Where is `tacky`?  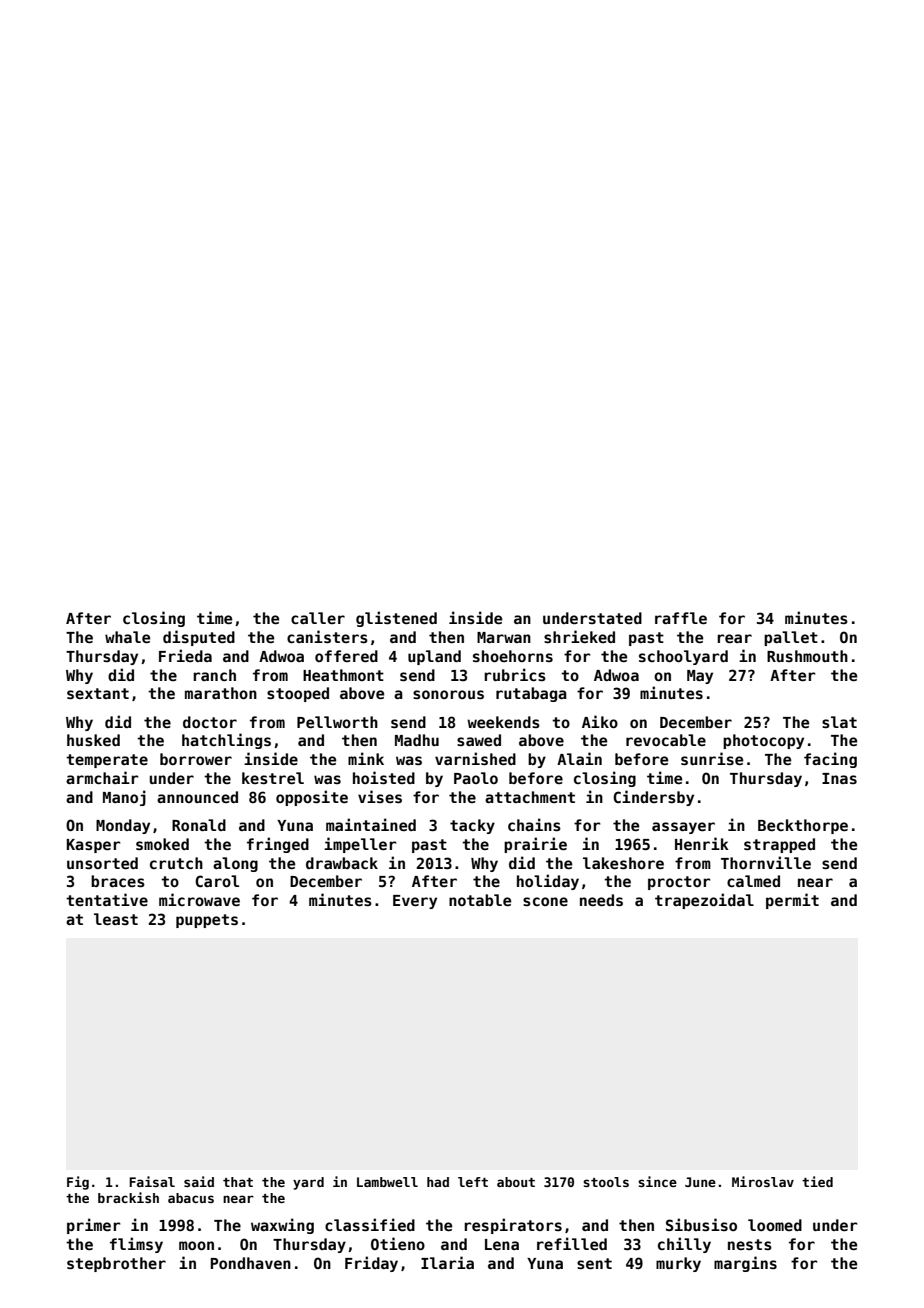 tacky is located at coordinates (472, 826).
